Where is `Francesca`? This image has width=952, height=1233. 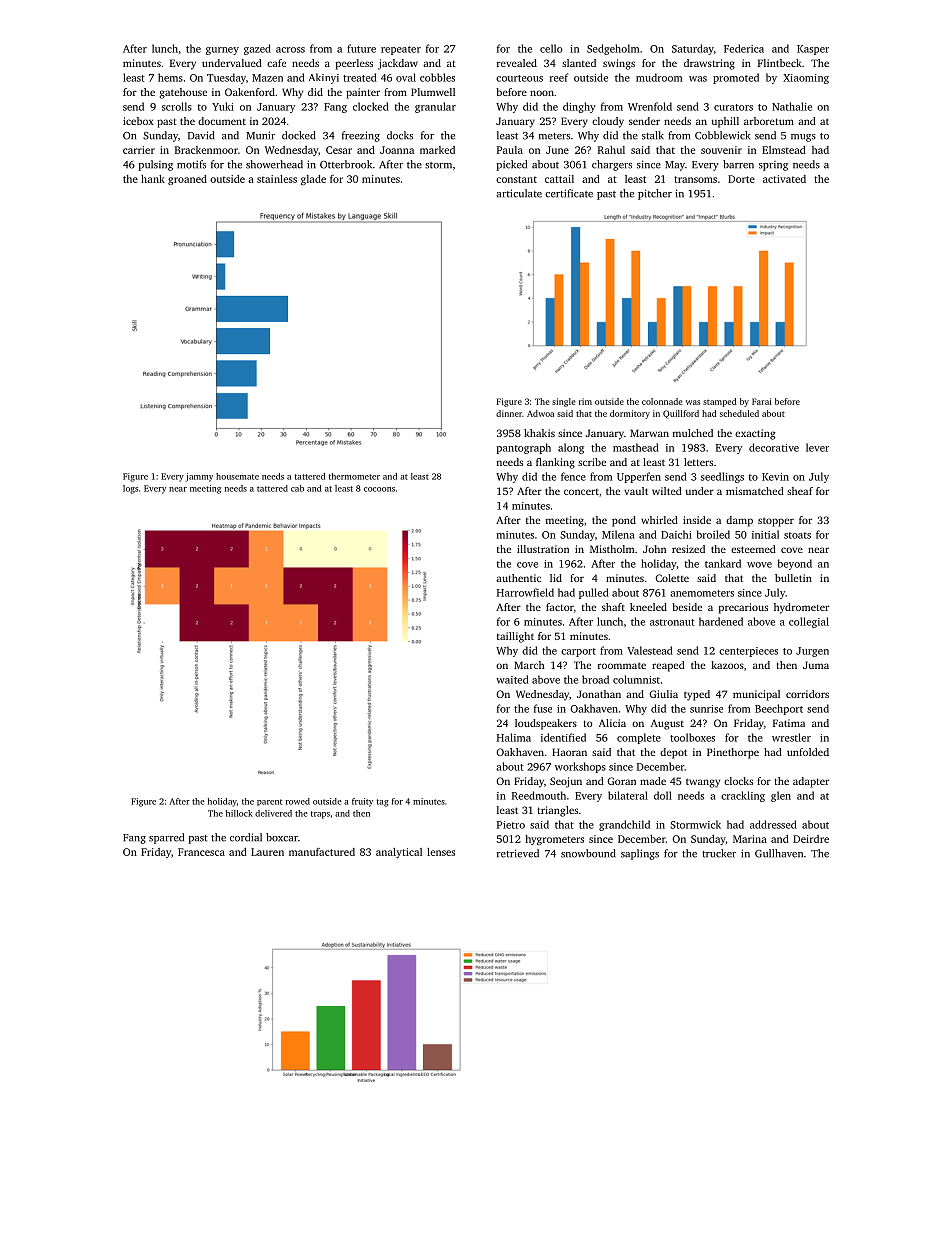
Francesca is located at coordinates (201, 852).
